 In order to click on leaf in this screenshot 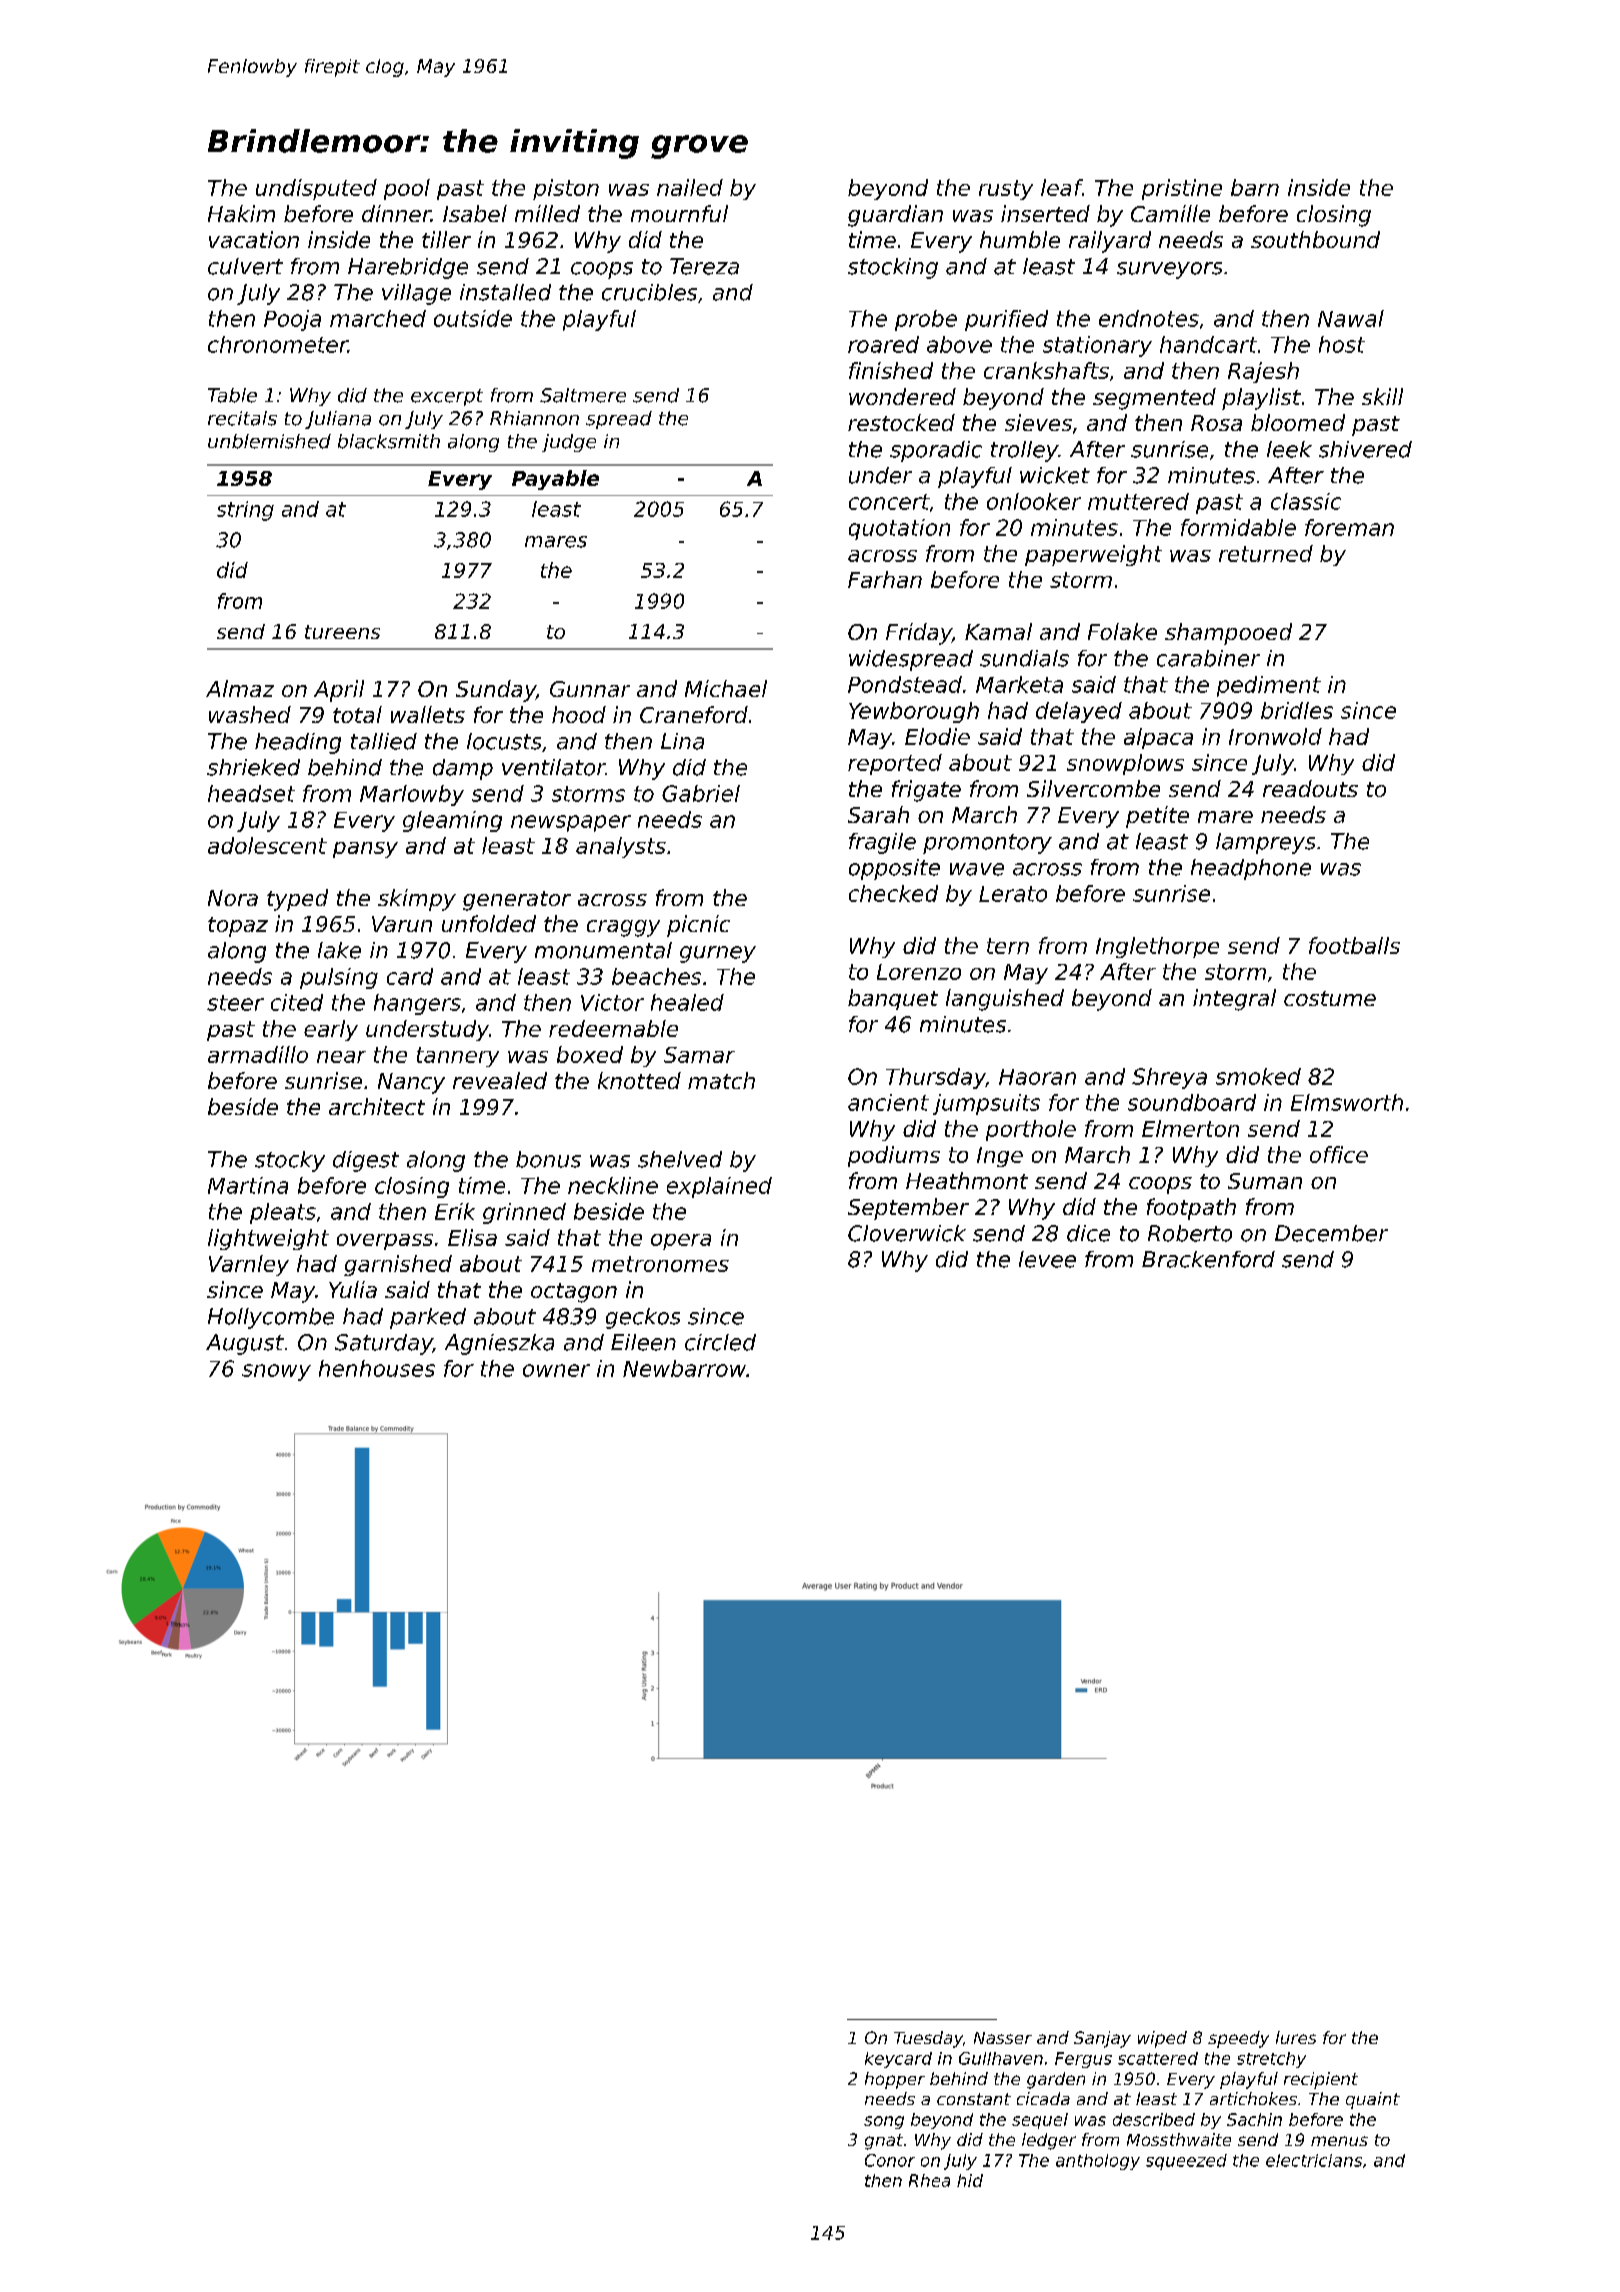, I will do `click(1061, 187)`.
